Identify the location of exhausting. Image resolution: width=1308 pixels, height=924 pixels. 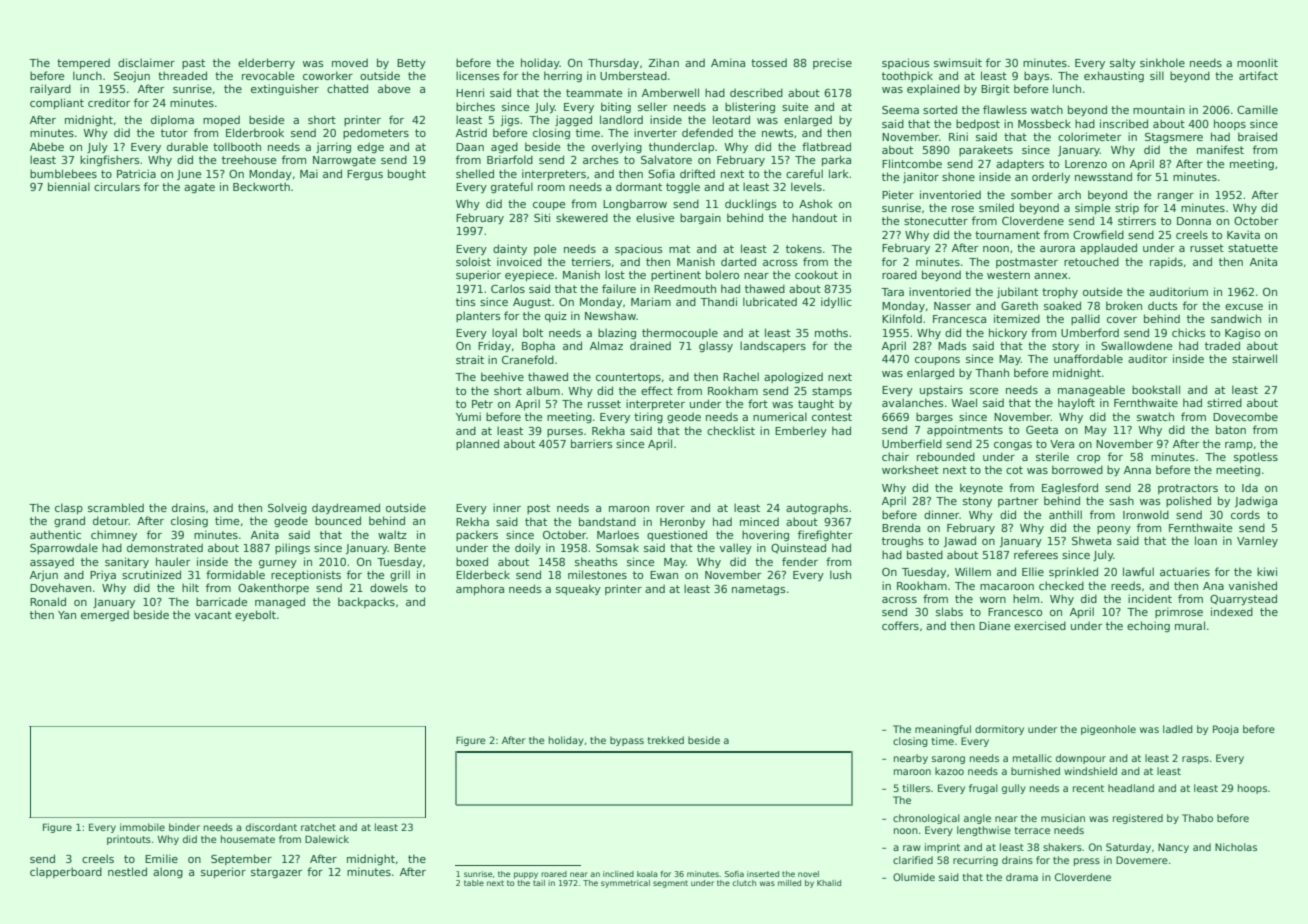
(1114, 76).
